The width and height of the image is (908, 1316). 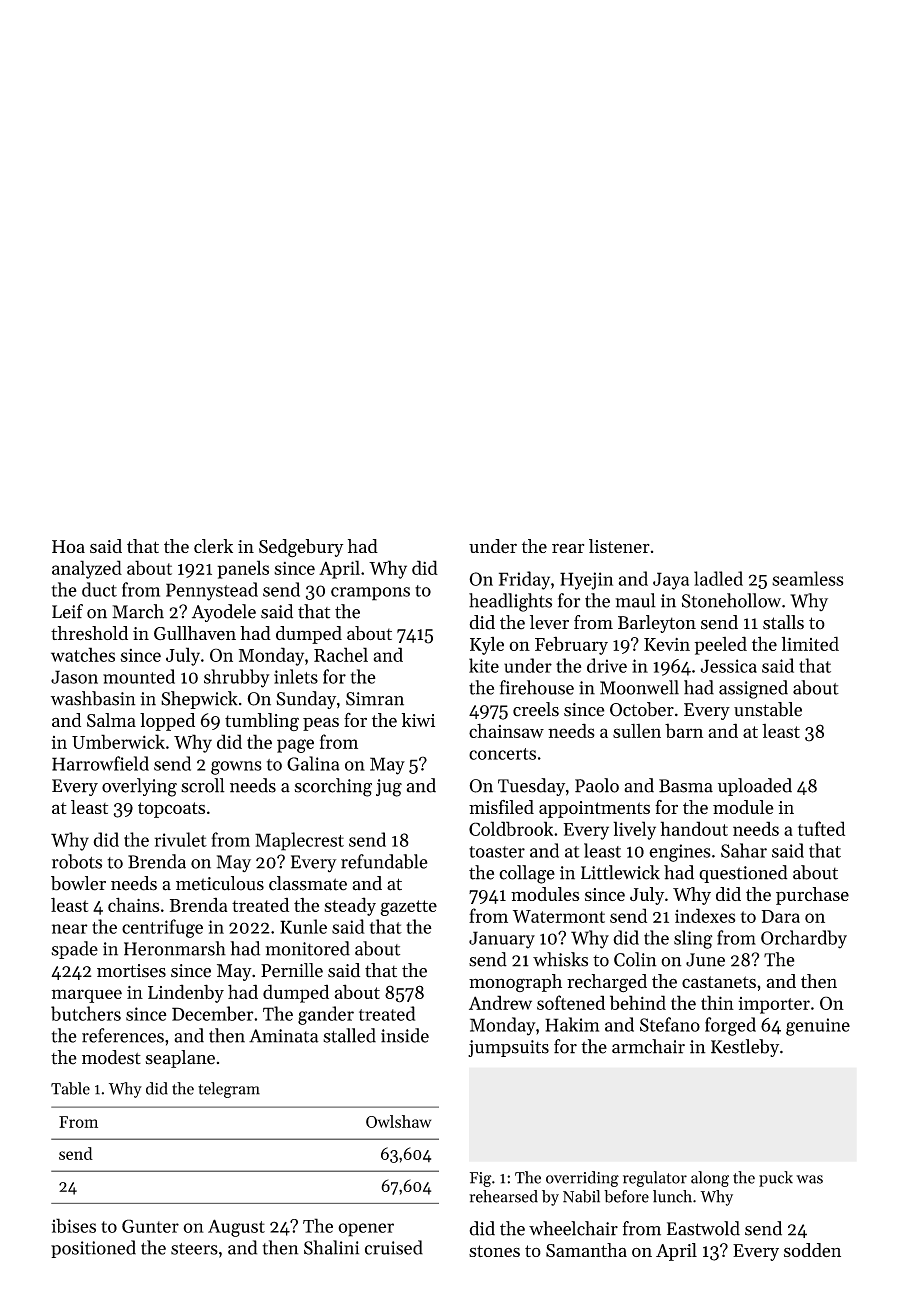 I want to click on assigned, so click(x=753, y=689).
